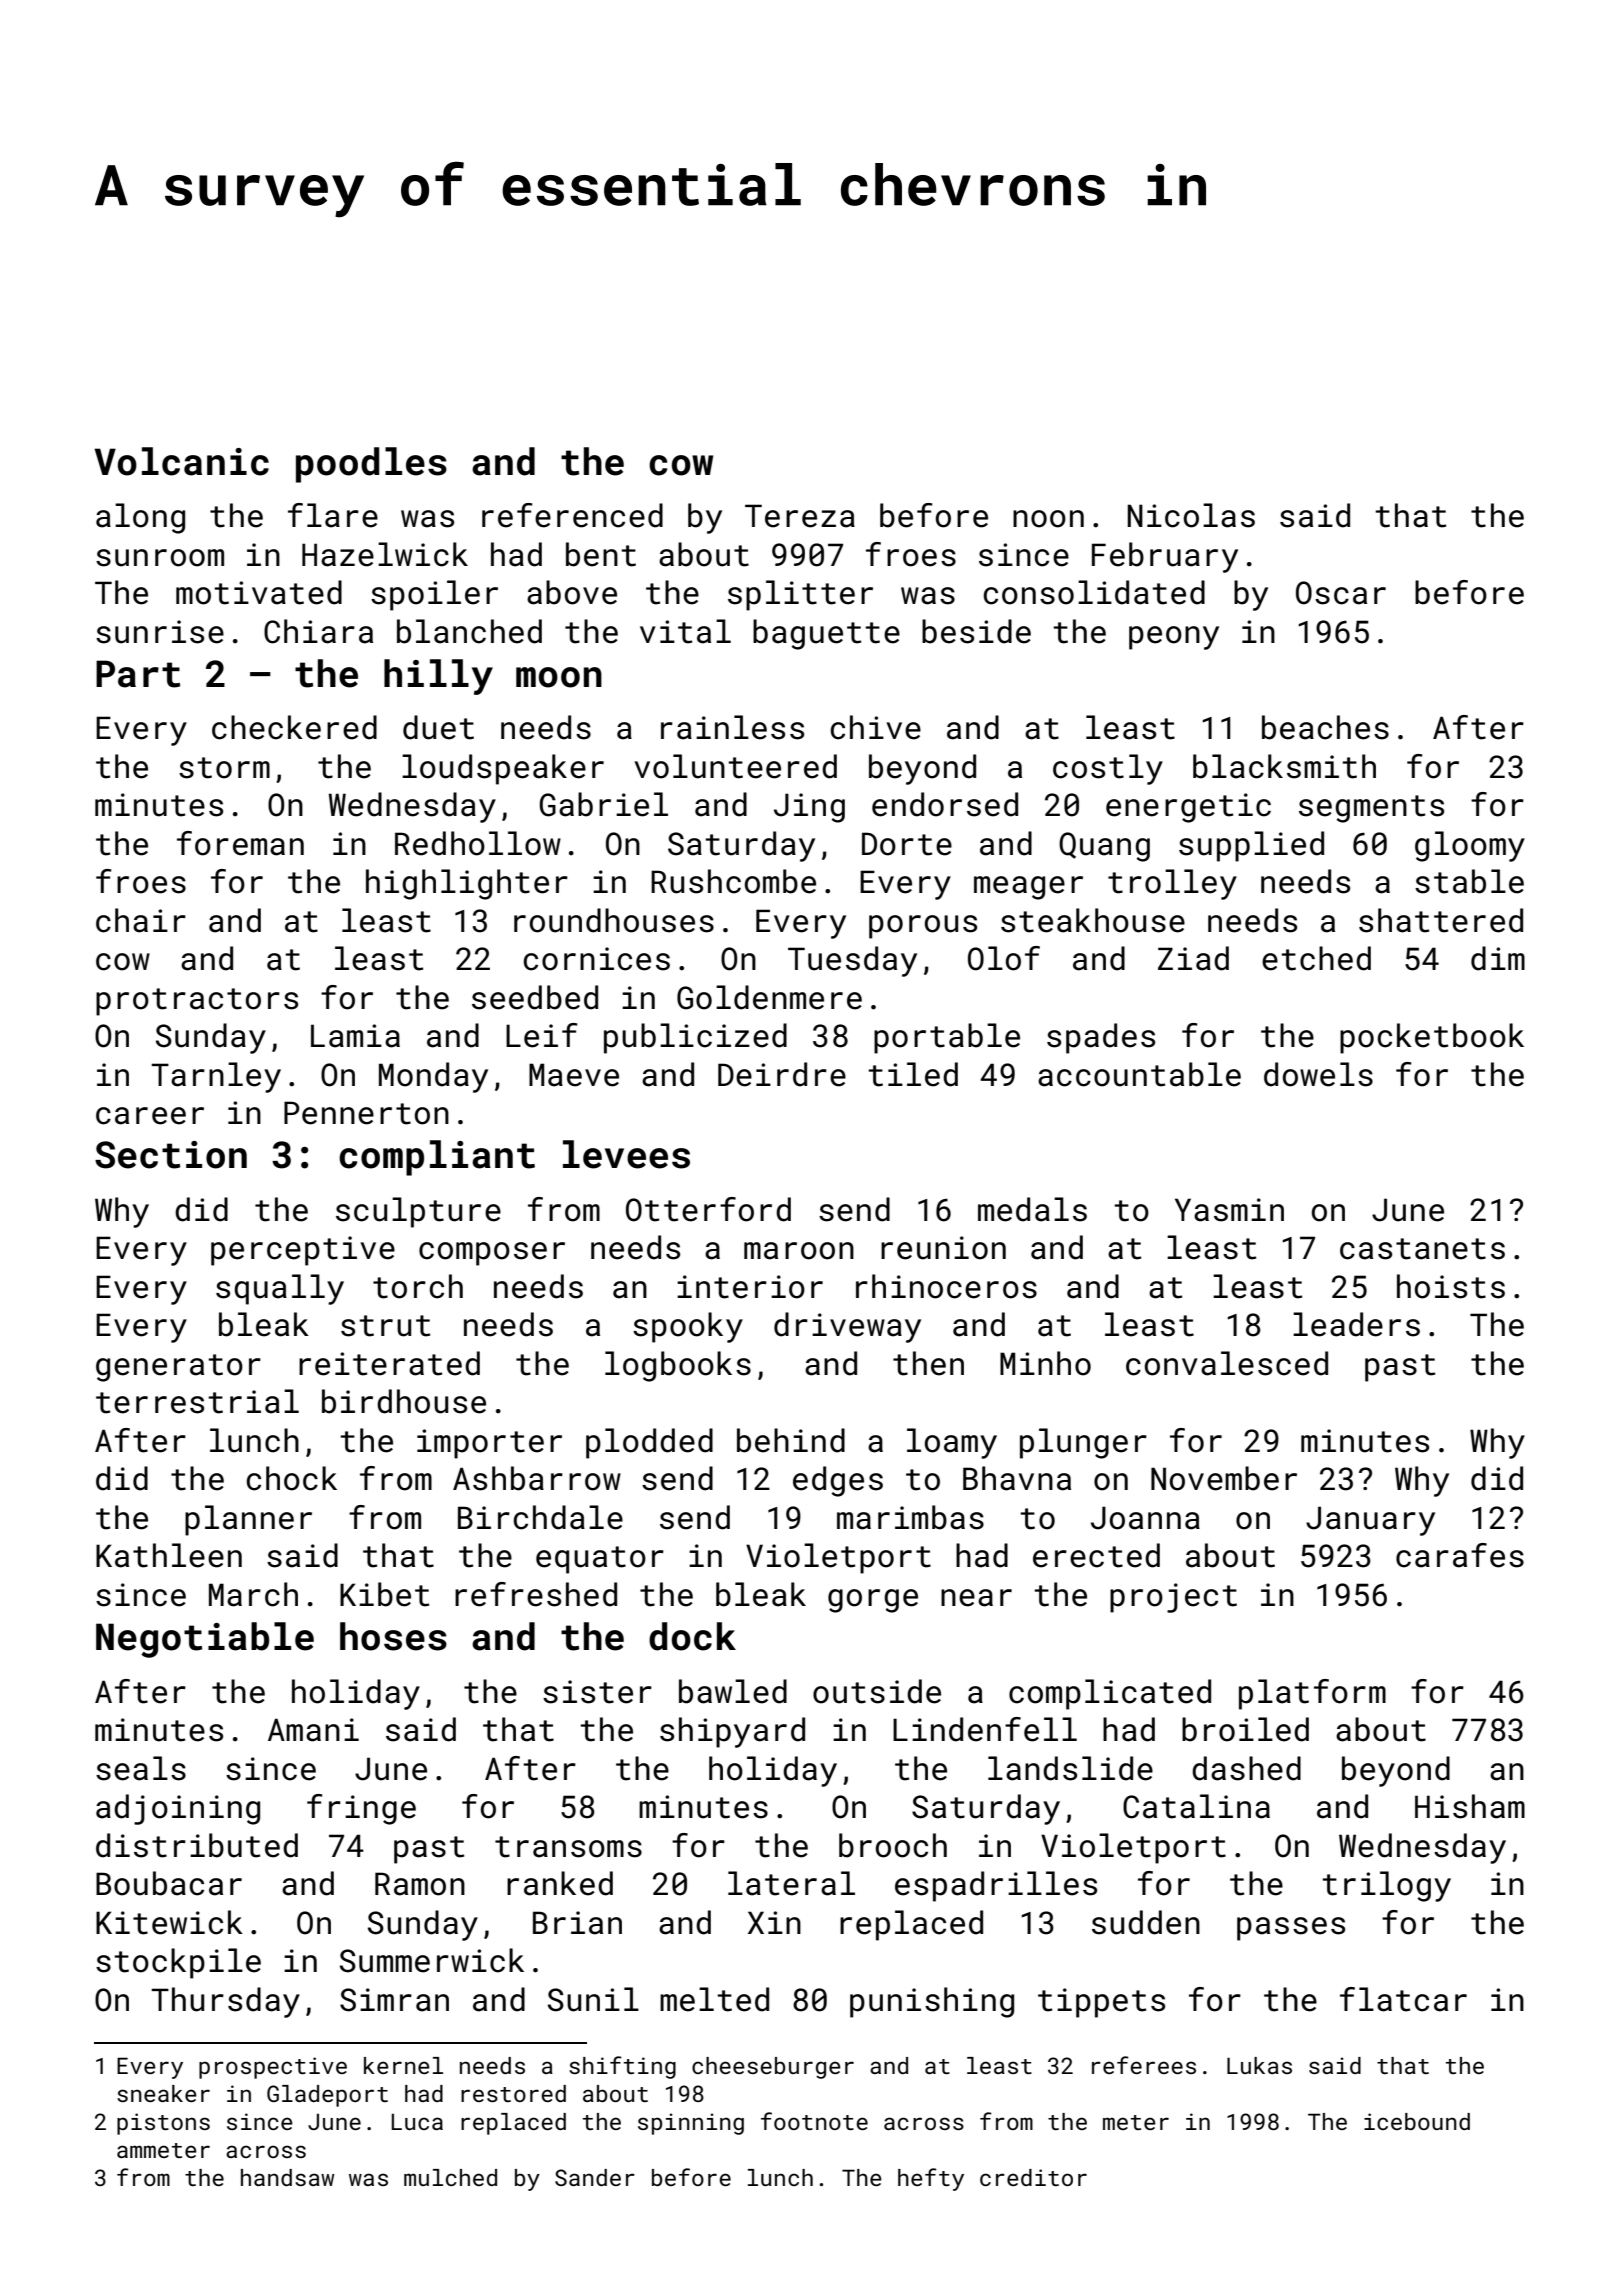  Describe the element at coordinates (163, 2124) in the screenshot. I see `pistons` at that location.
